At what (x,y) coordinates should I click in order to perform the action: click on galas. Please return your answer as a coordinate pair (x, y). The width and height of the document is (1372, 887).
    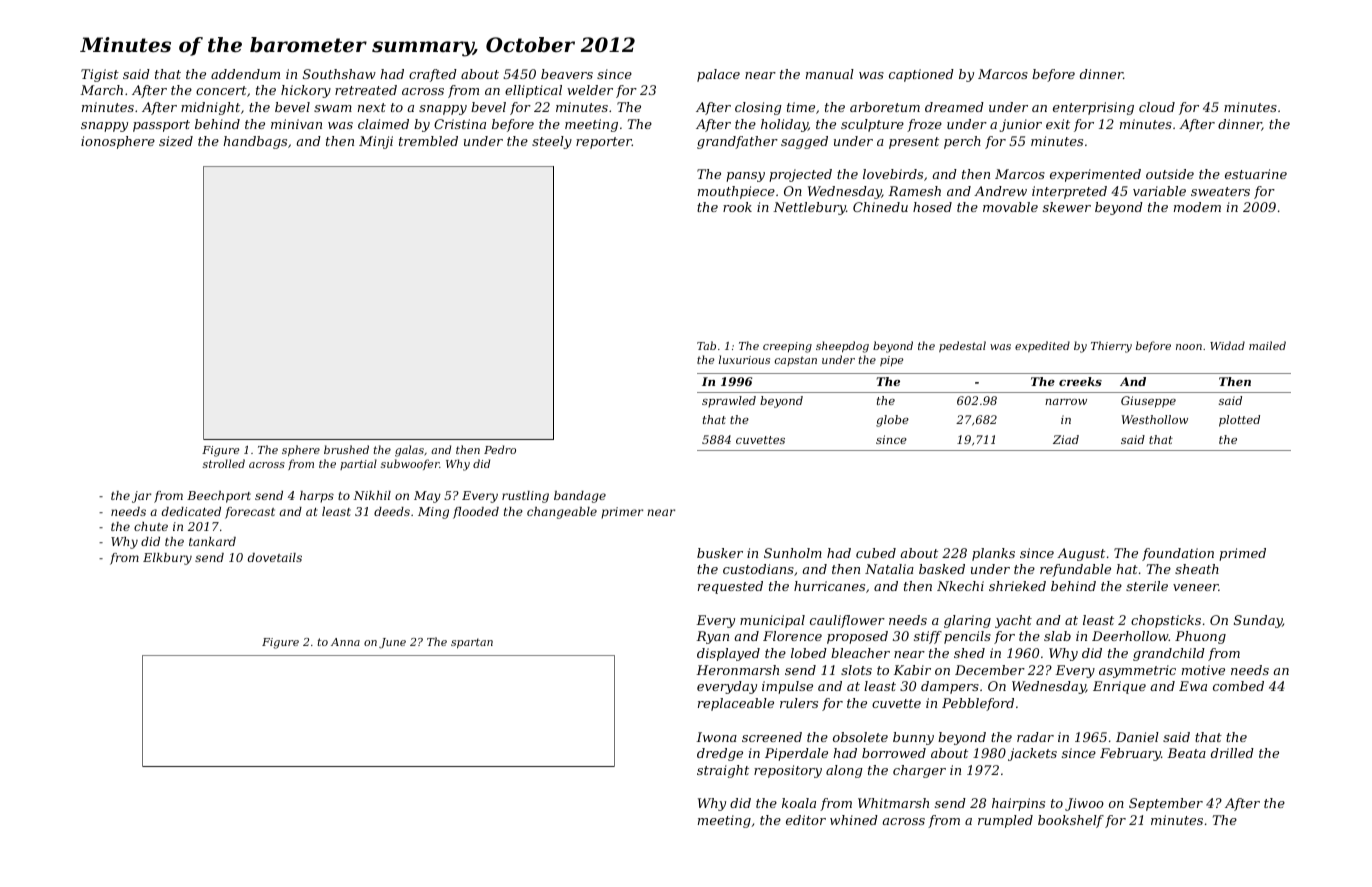
    Looking at the image, I should click on (409, 451).
